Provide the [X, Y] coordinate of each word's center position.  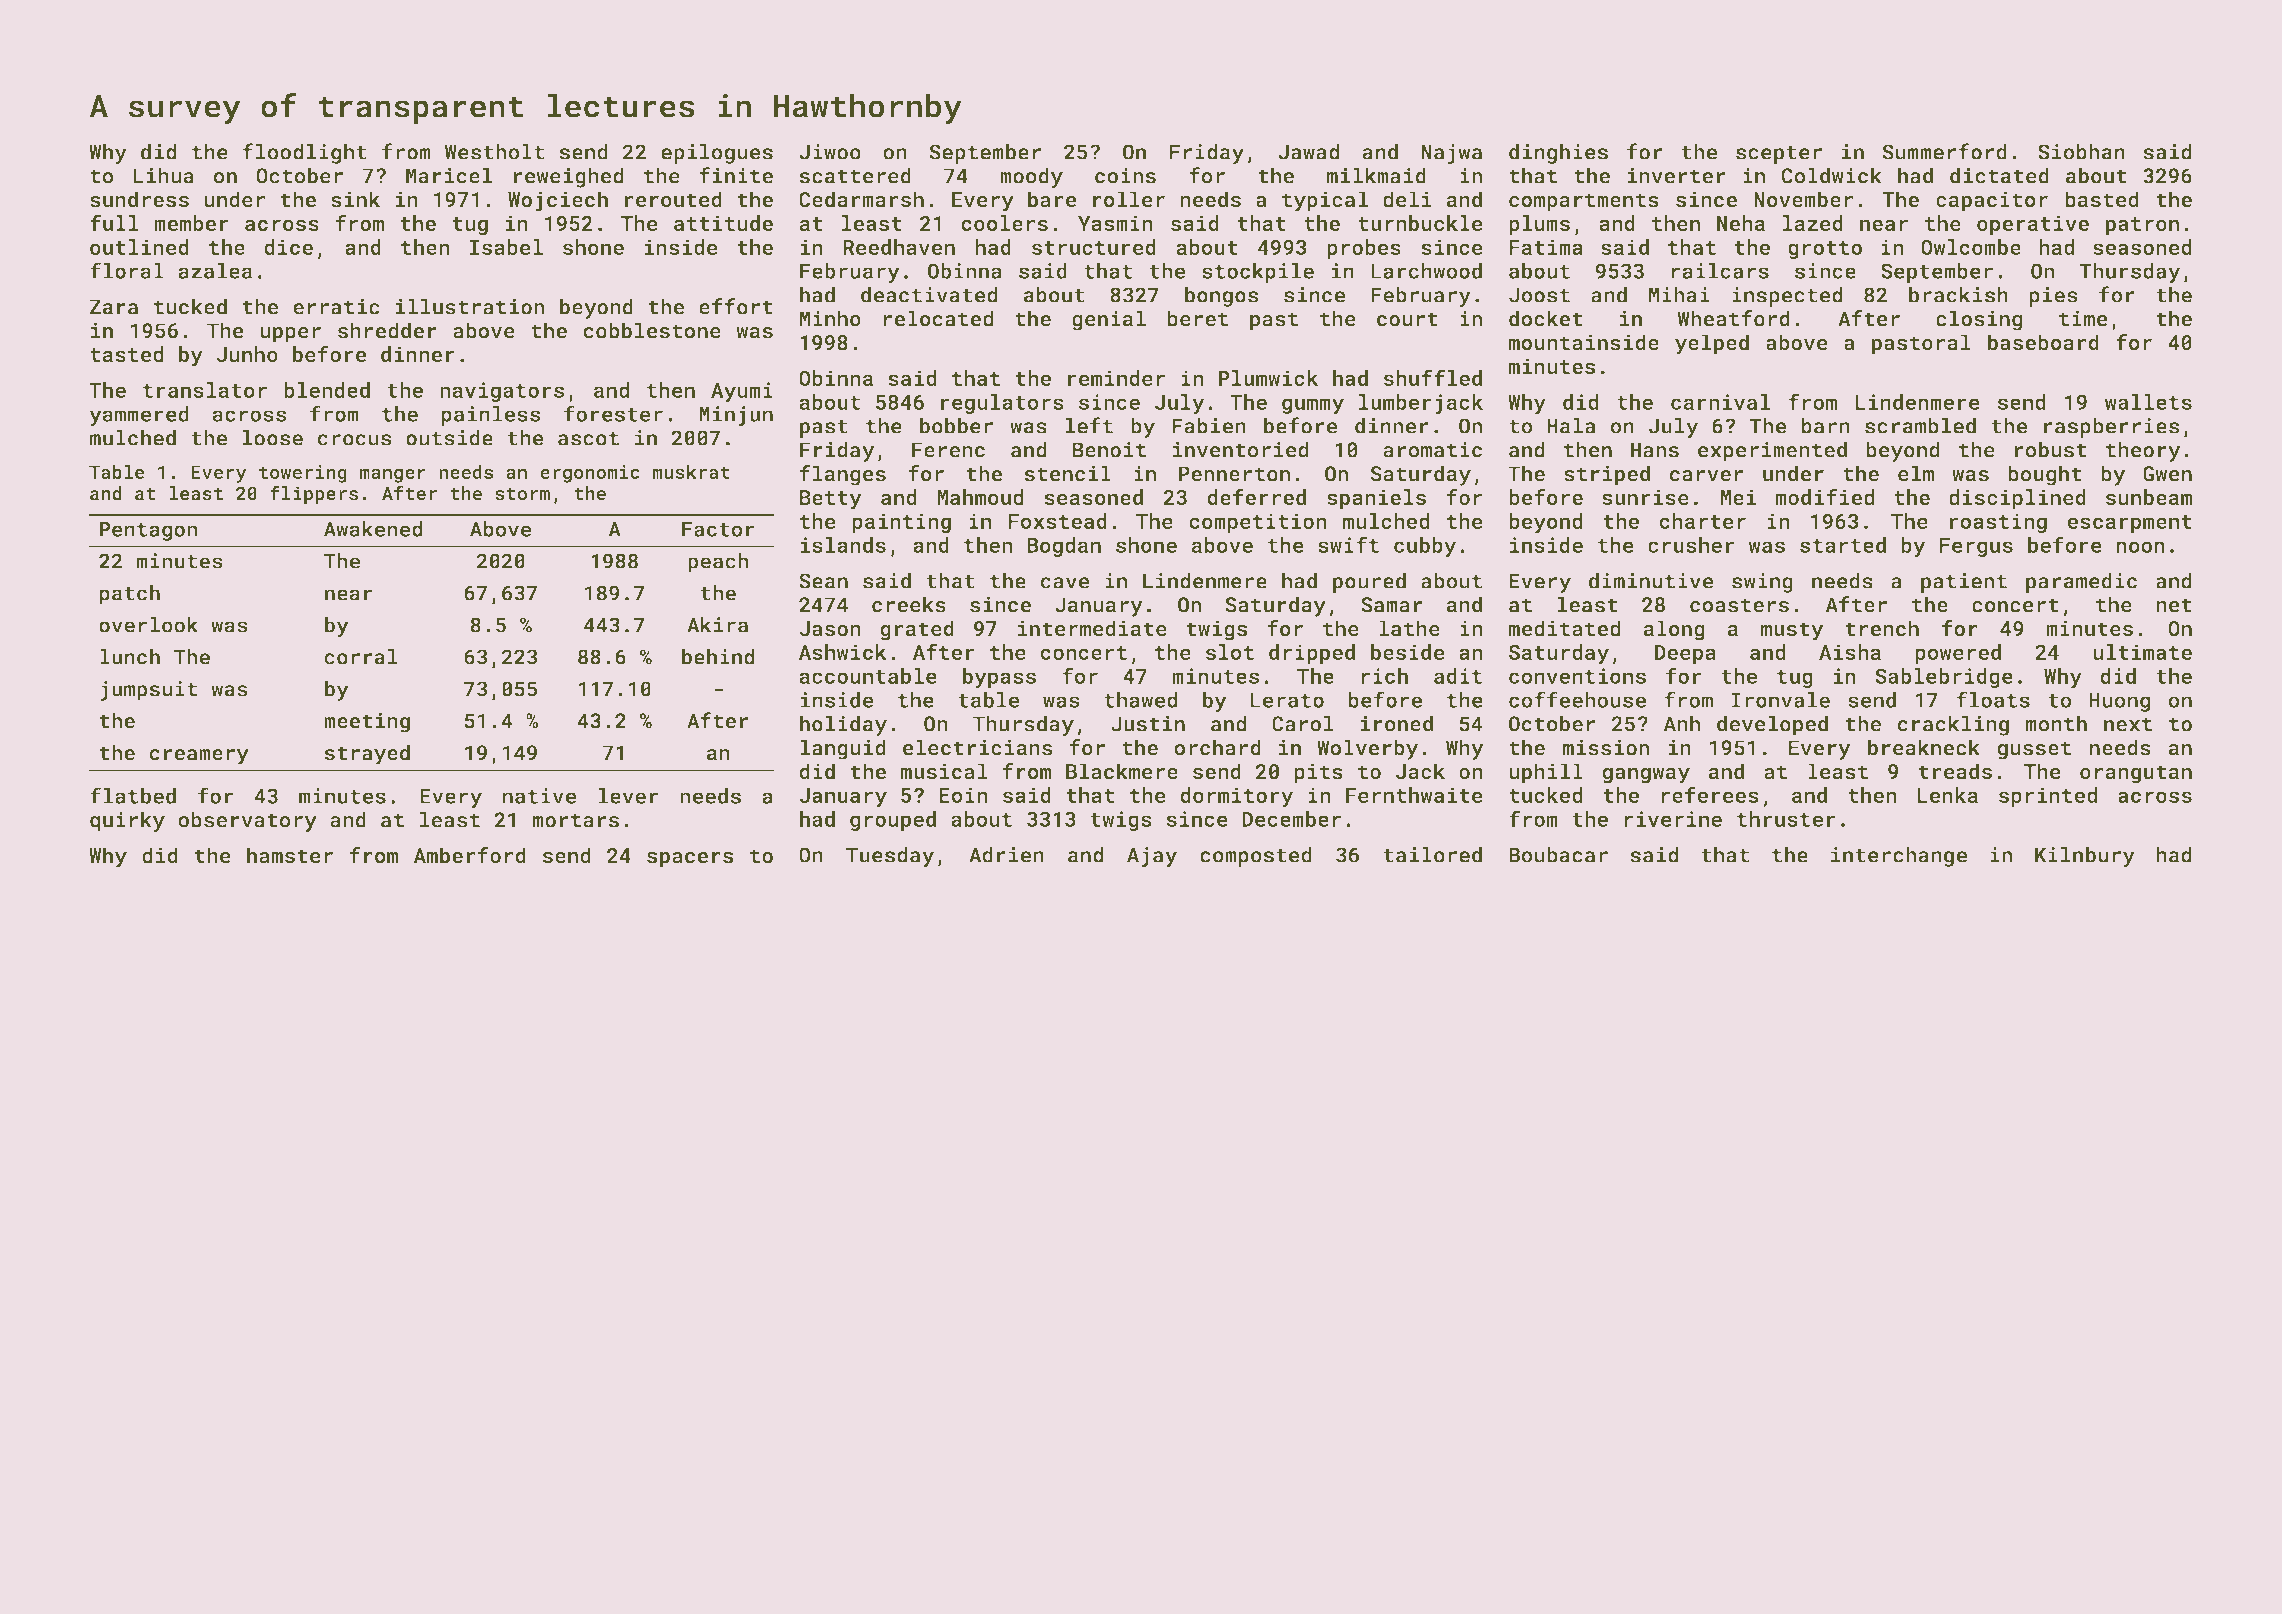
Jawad [1308, 151]
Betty [831, 500]
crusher [1691, 545]
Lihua [163, 175]
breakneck [1924, 747]
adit [1458, 676]
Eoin [963, 795]
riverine [1673, 819]
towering [303, 474]
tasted [127, 354]
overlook [148, 625]
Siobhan [2081, 151]
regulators [1002, 404]
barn [1826, 425]
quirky [127, 821]
